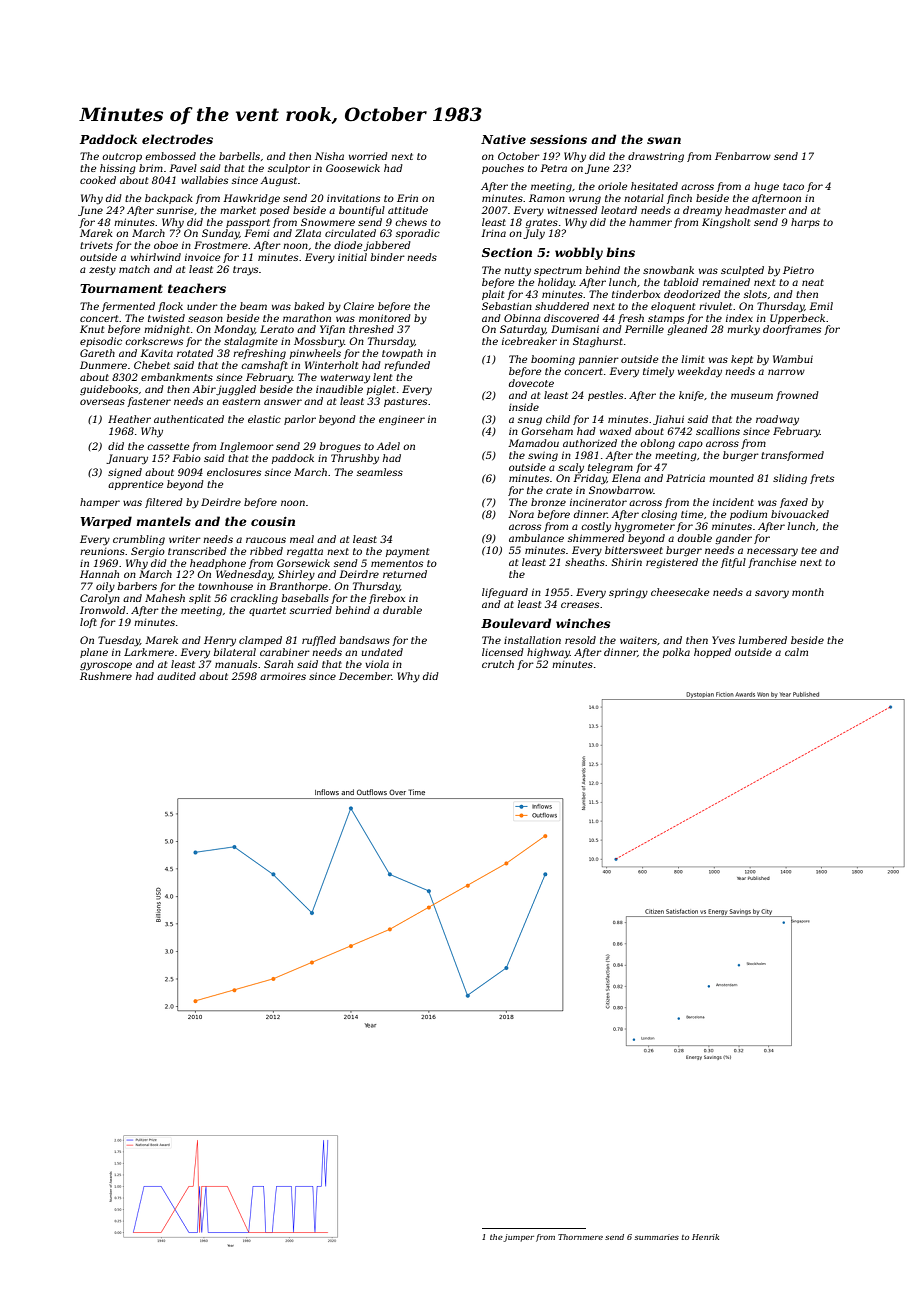 This screenshot has width=924, height=1308. What do you see at coordinates (657, 1237) in the screenshot?
I see `summaries` at bounding box center [657, 1237].
